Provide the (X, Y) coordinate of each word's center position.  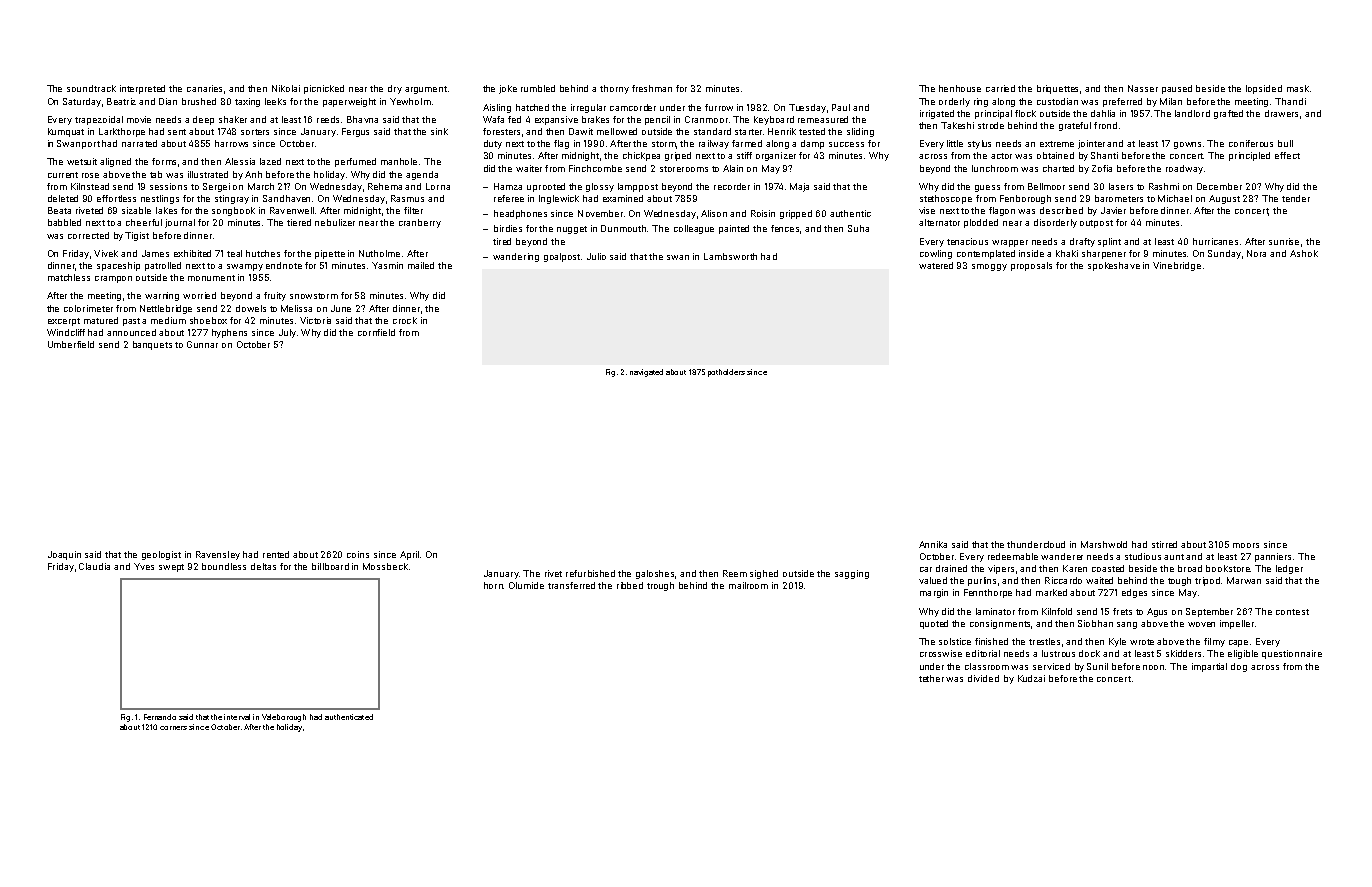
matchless (69, 277)
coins (358, 554)
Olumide (526, 585)
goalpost (562, 257)
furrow (719, 107)
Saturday (82, 102)
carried (1000, 88)
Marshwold (1104, 544)
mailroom (748, 585)
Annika (933, 544)
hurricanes (1215, 241)
